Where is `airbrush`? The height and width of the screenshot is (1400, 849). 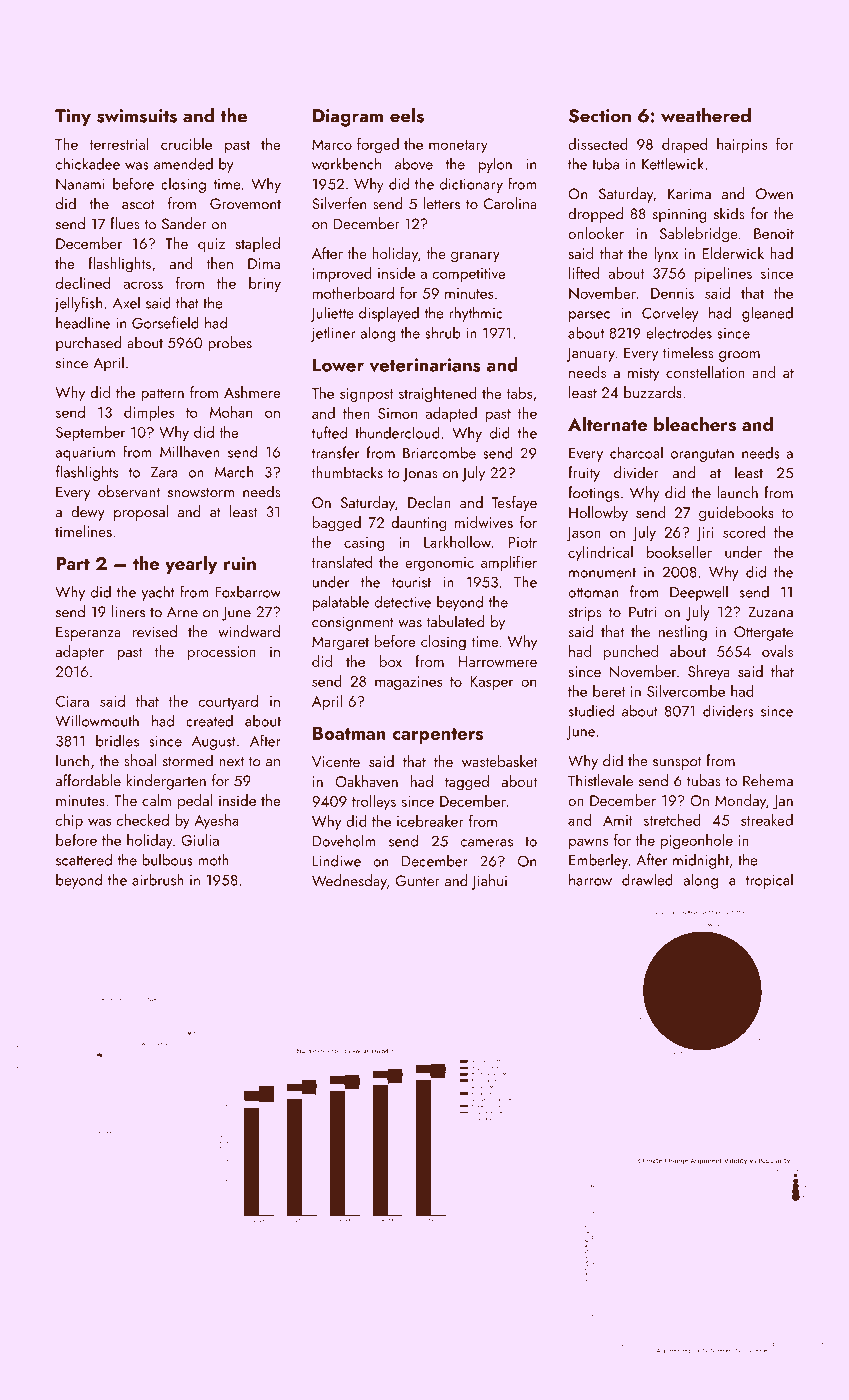 airbrush is located at coordinates (158, 879).
